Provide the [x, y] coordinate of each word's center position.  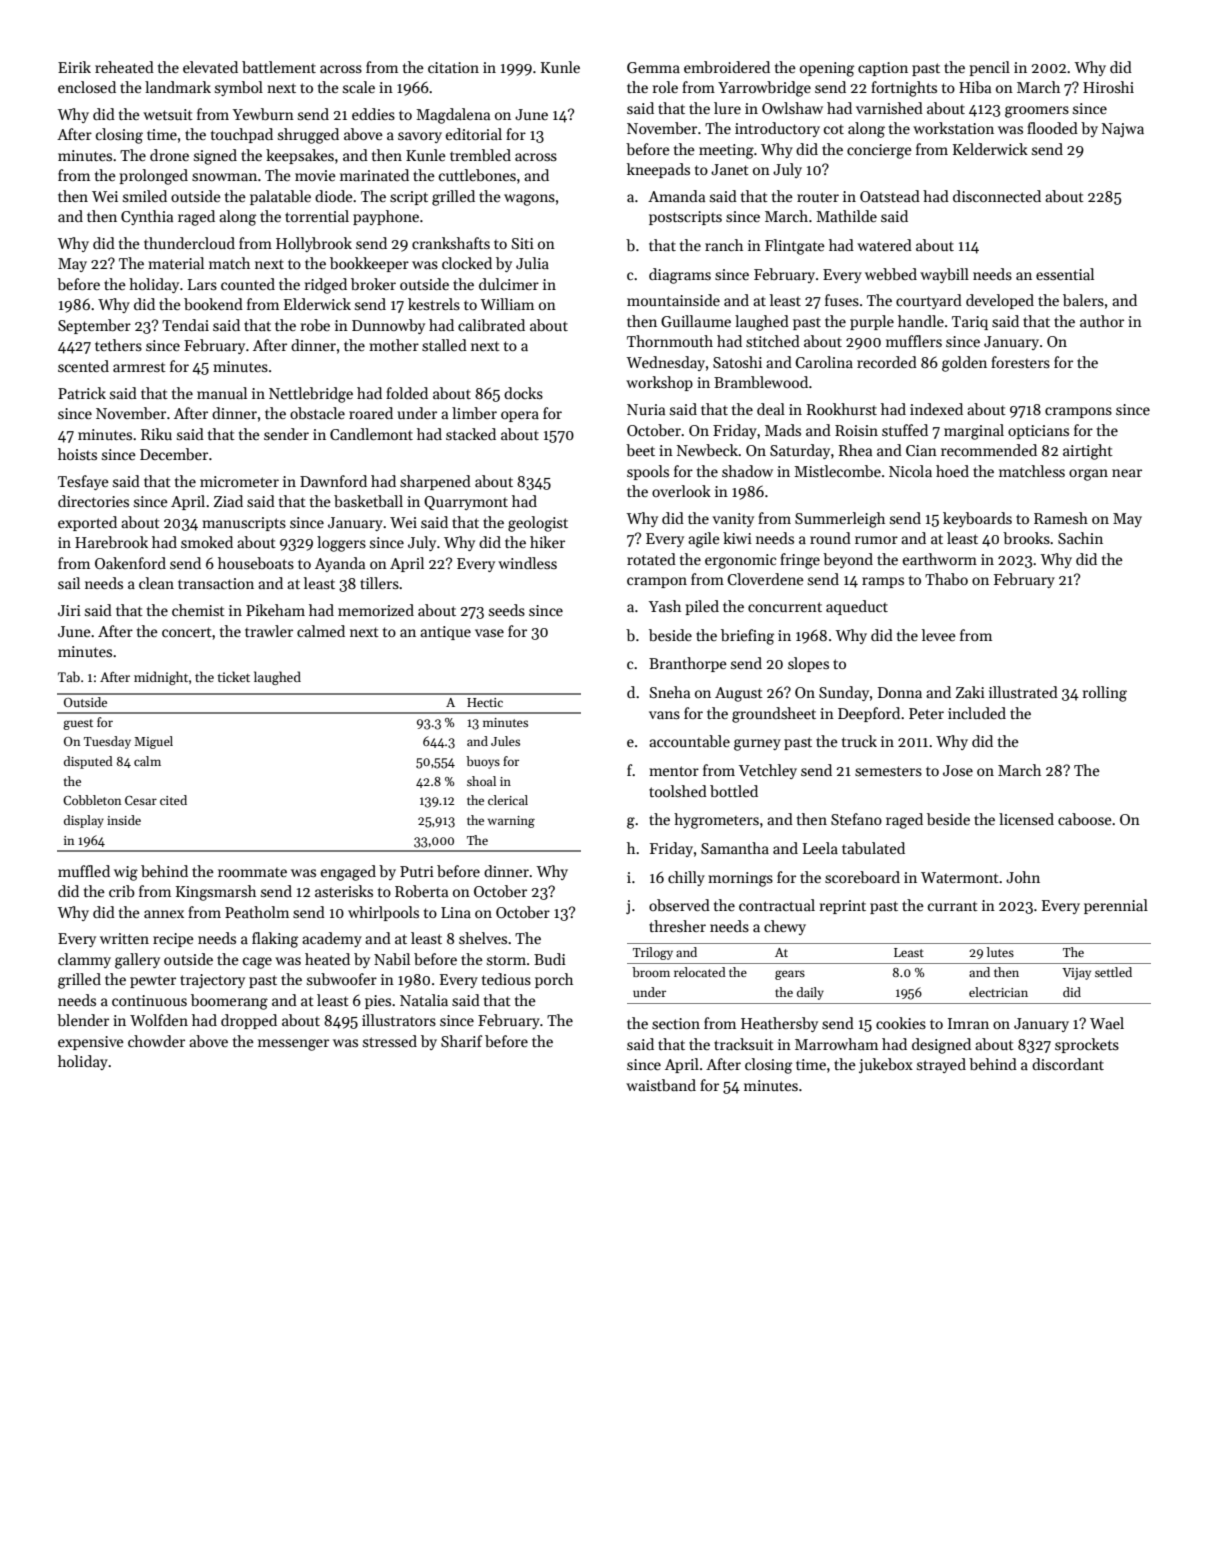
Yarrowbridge [764, 89]
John [1023, 877]
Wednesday [665, 363]
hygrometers [716, 821]
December [174, 454]
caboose [1085, 819]
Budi [550, 959]
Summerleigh [840, 520]
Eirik [74, 67]
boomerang [229, 1002]
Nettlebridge [311, 395]
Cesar [141, 800]
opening [827, 69]
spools [648, 472]
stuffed [905, 430]
